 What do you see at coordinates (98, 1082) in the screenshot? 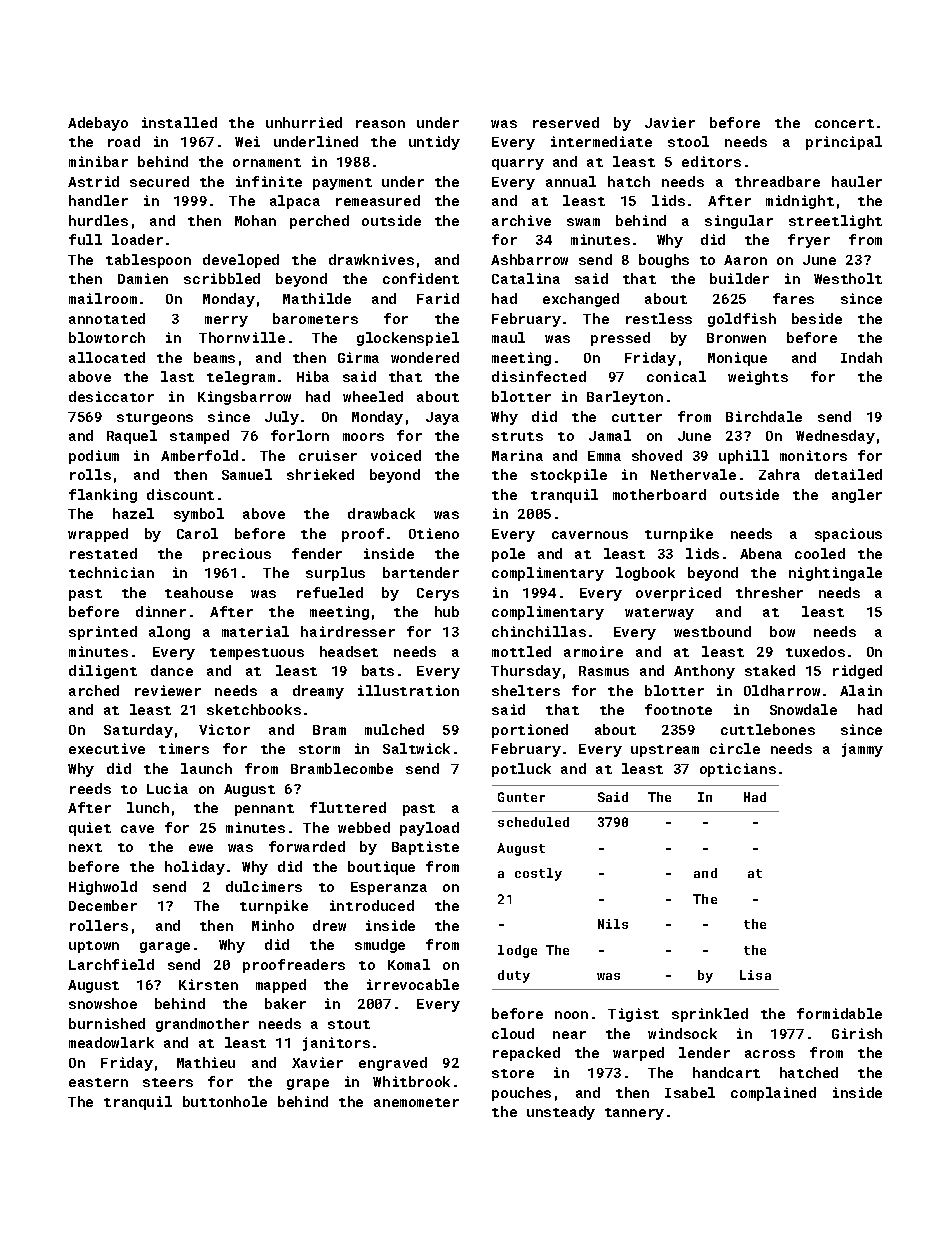
I see `eastern` at bounding box center [98, 1082].
